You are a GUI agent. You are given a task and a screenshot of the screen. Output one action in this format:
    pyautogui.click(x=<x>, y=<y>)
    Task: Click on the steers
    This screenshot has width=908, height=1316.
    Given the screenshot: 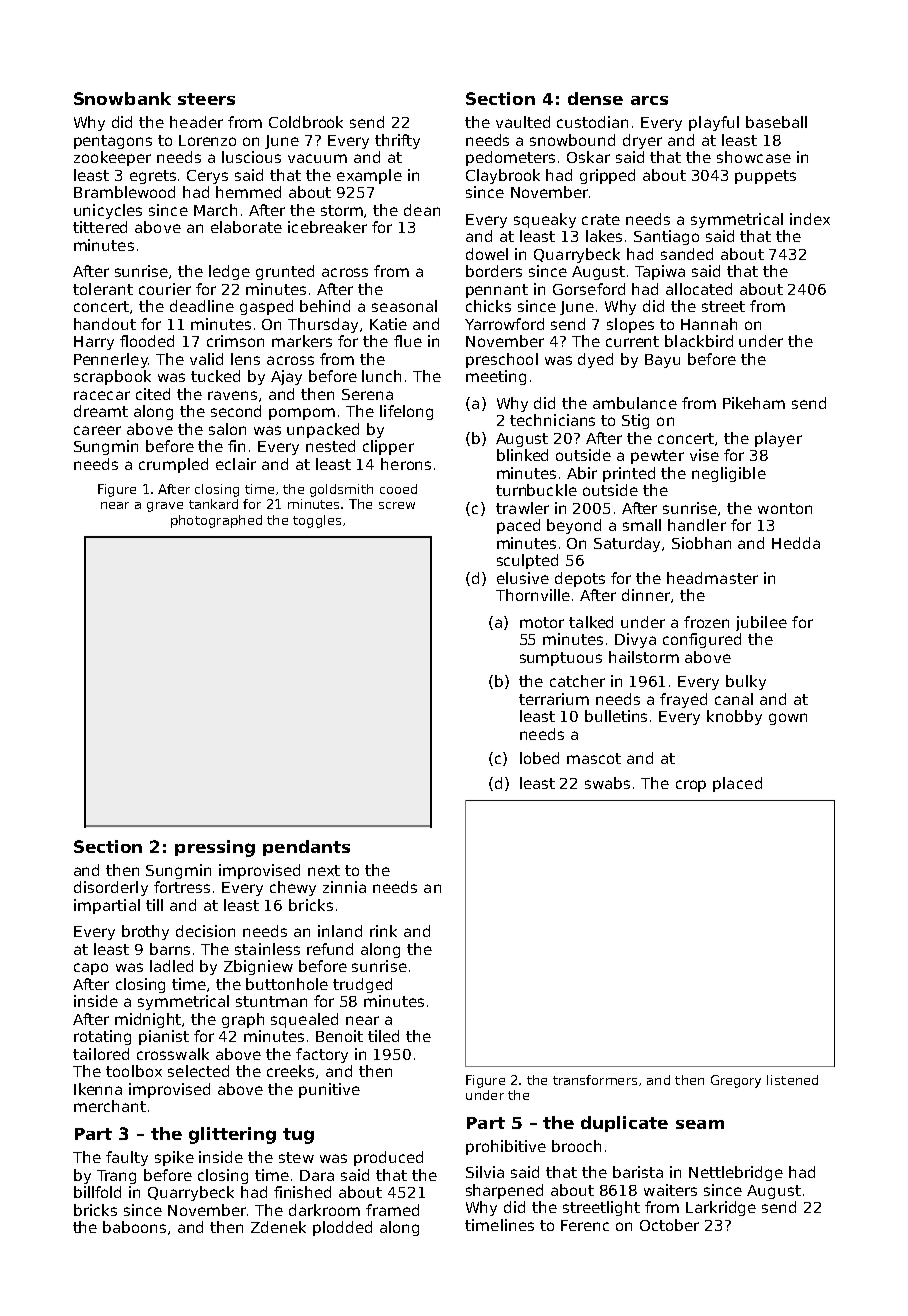 What is the action you would take?
    pyautogui.click(x=206, y=99)
